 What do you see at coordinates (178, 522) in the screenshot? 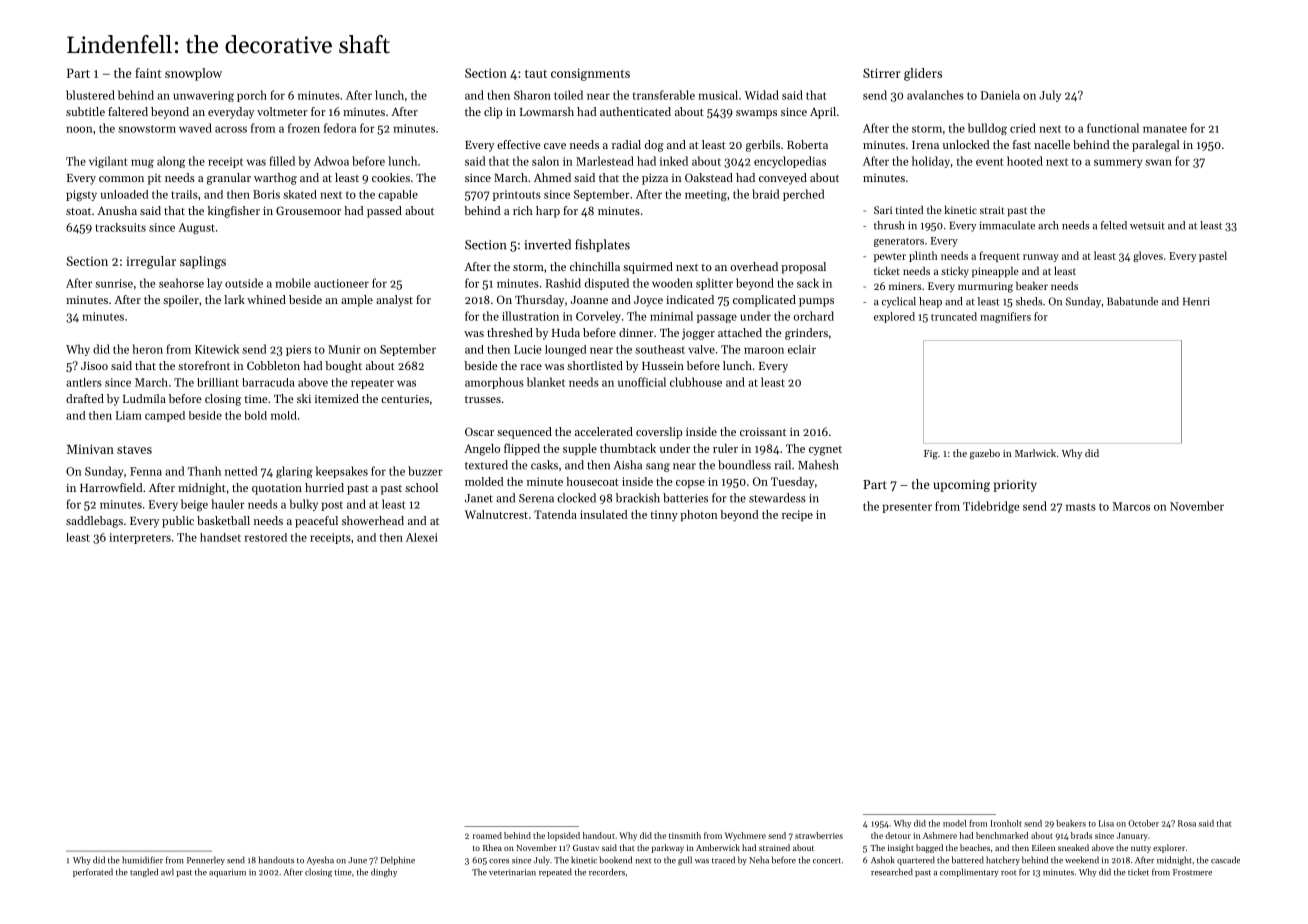
I see `public` at bounding box center [178, 522].
